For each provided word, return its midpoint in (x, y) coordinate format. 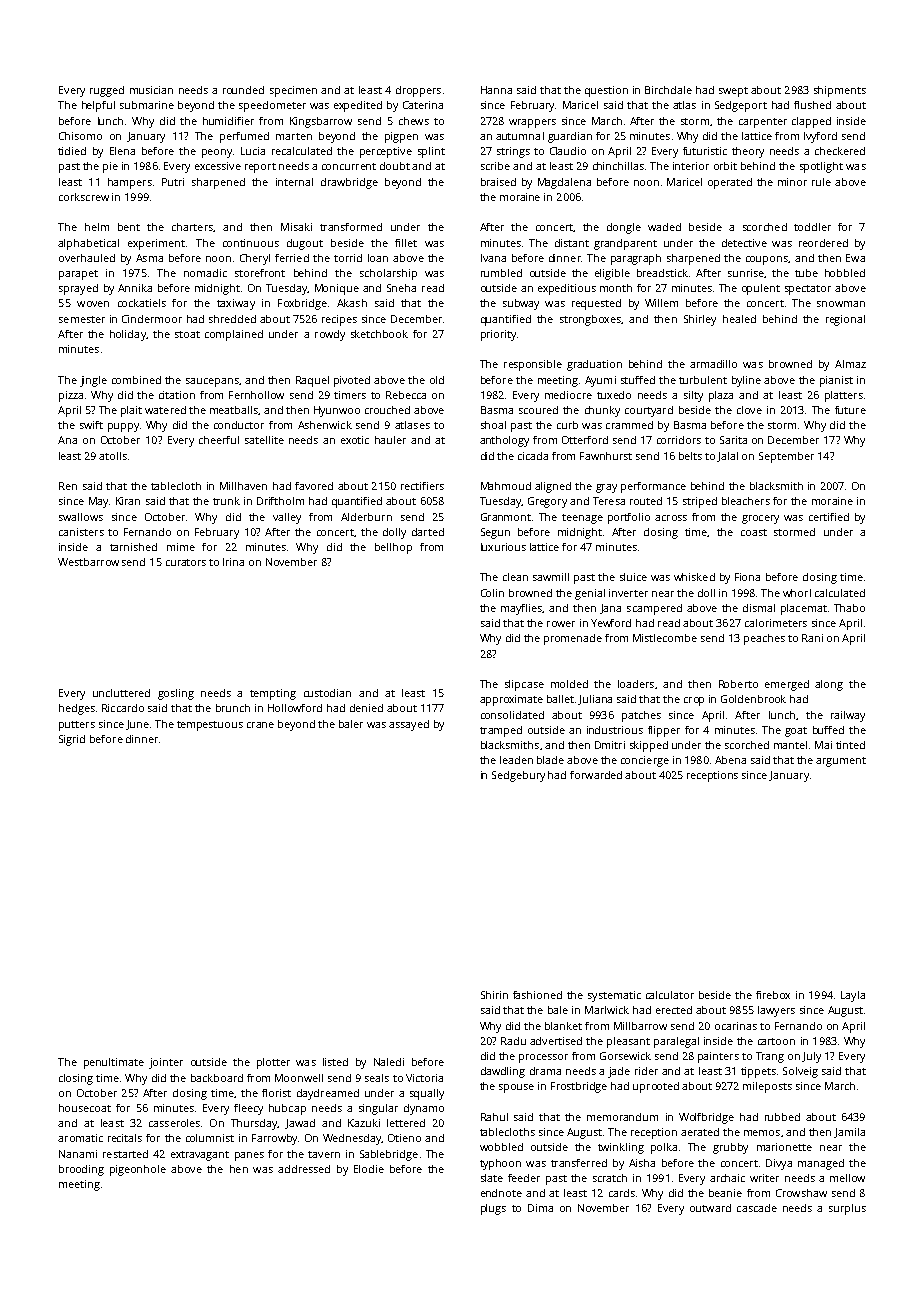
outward (710, 1208)
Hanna (496, 90)
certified (829, 517)
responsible (533, 365)
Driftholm (280, 501)
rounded (243, 90)
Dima (540, 1208)
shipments (840, 91)
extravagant (200, 1156)
